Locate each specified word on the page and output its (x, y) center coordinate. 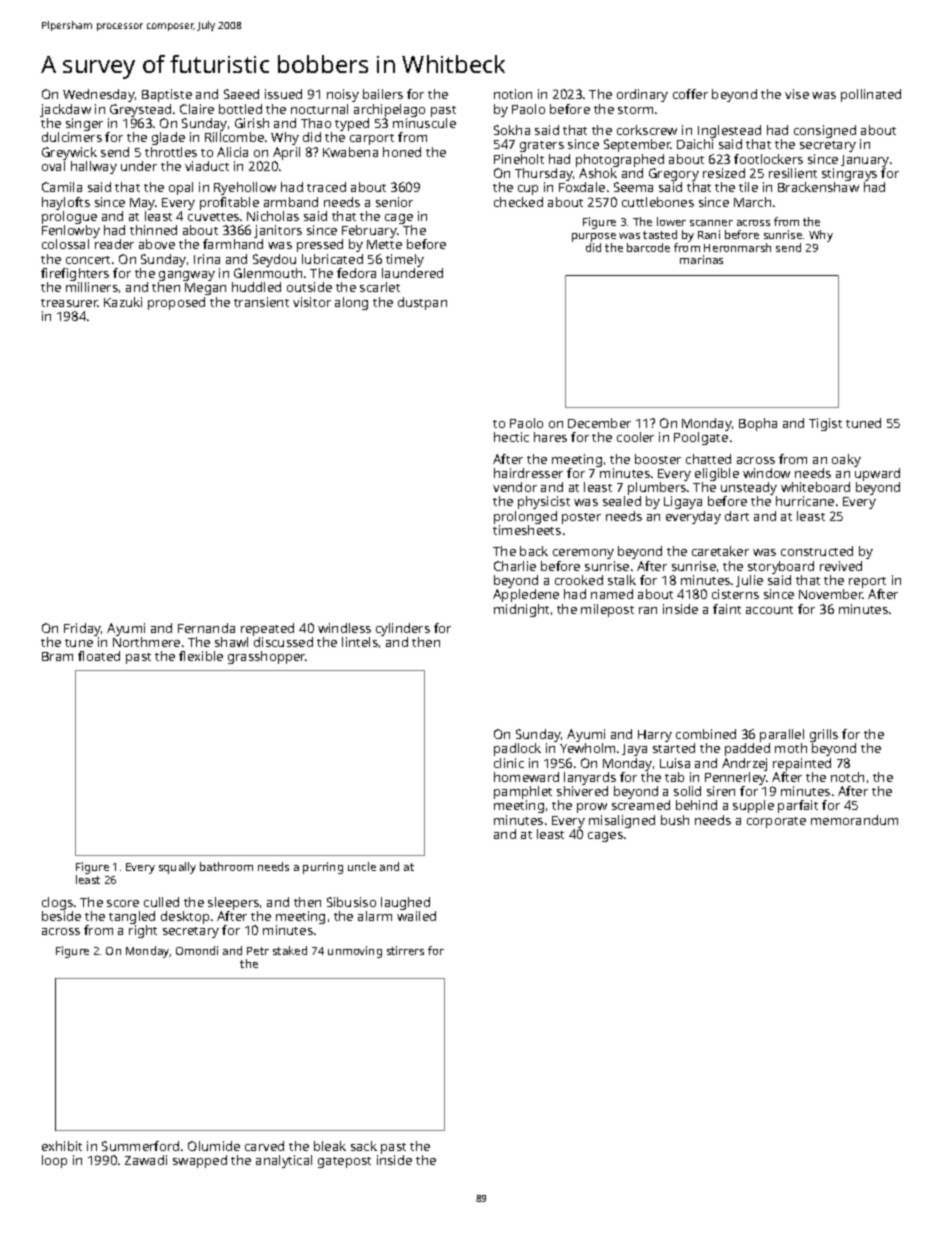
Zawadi (146, 1160)
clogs (57, 903)
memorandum (854, 820)
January (865, 161)
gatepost (344, 1162)
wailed (416, 916)
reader (114, 244)
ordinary (642, 95)
